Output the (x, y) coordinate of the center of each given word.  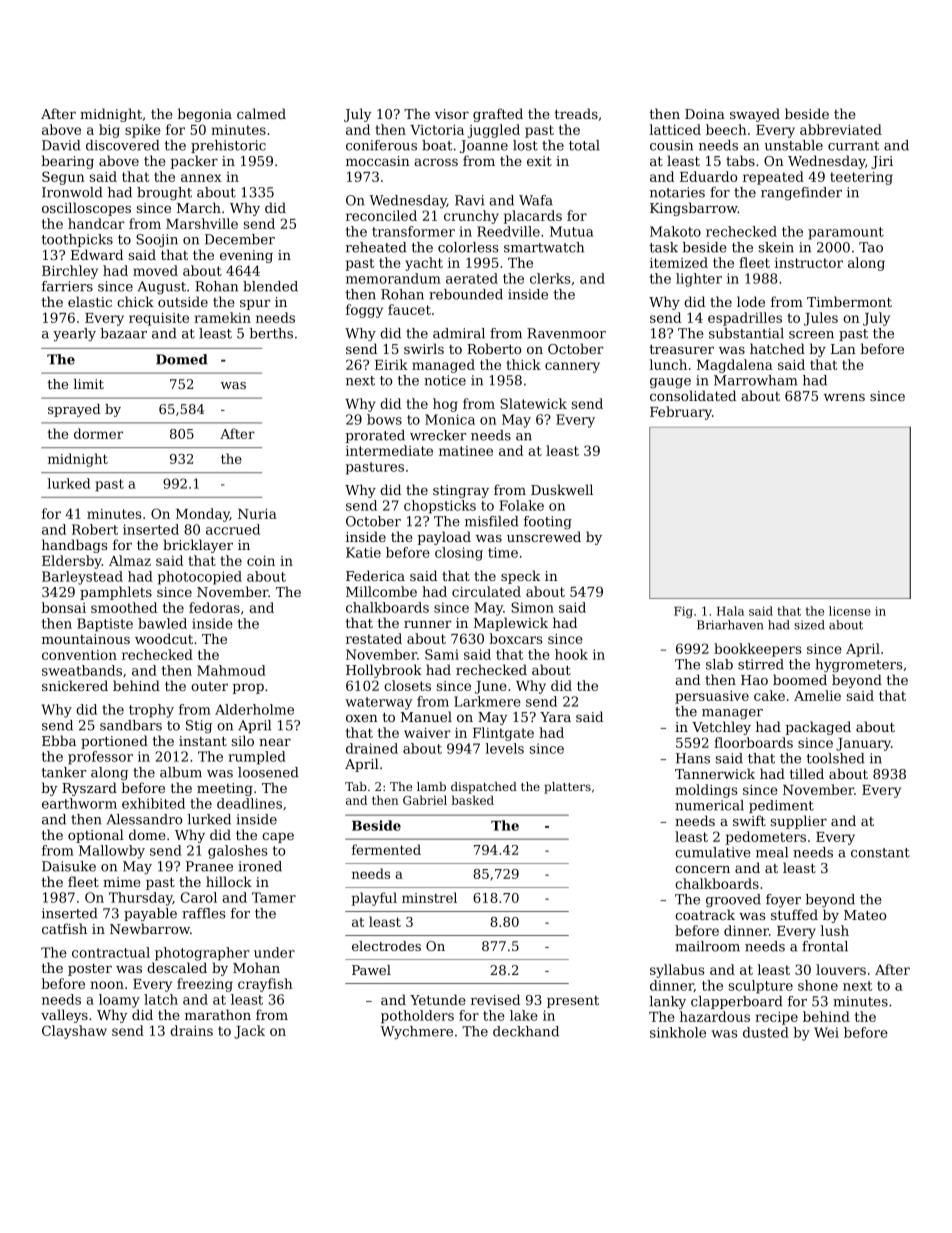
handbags (74, 546)
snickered (75, 685)
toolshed (835, 758)
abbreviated (841, 129)
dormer (98, 433)
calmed (261, 113)
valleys (64, 1016)
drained (372, 748)
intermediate (389, 450)
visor (452, 114)
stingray (461, 491)
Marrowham (755, 380)
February (681, 413)
